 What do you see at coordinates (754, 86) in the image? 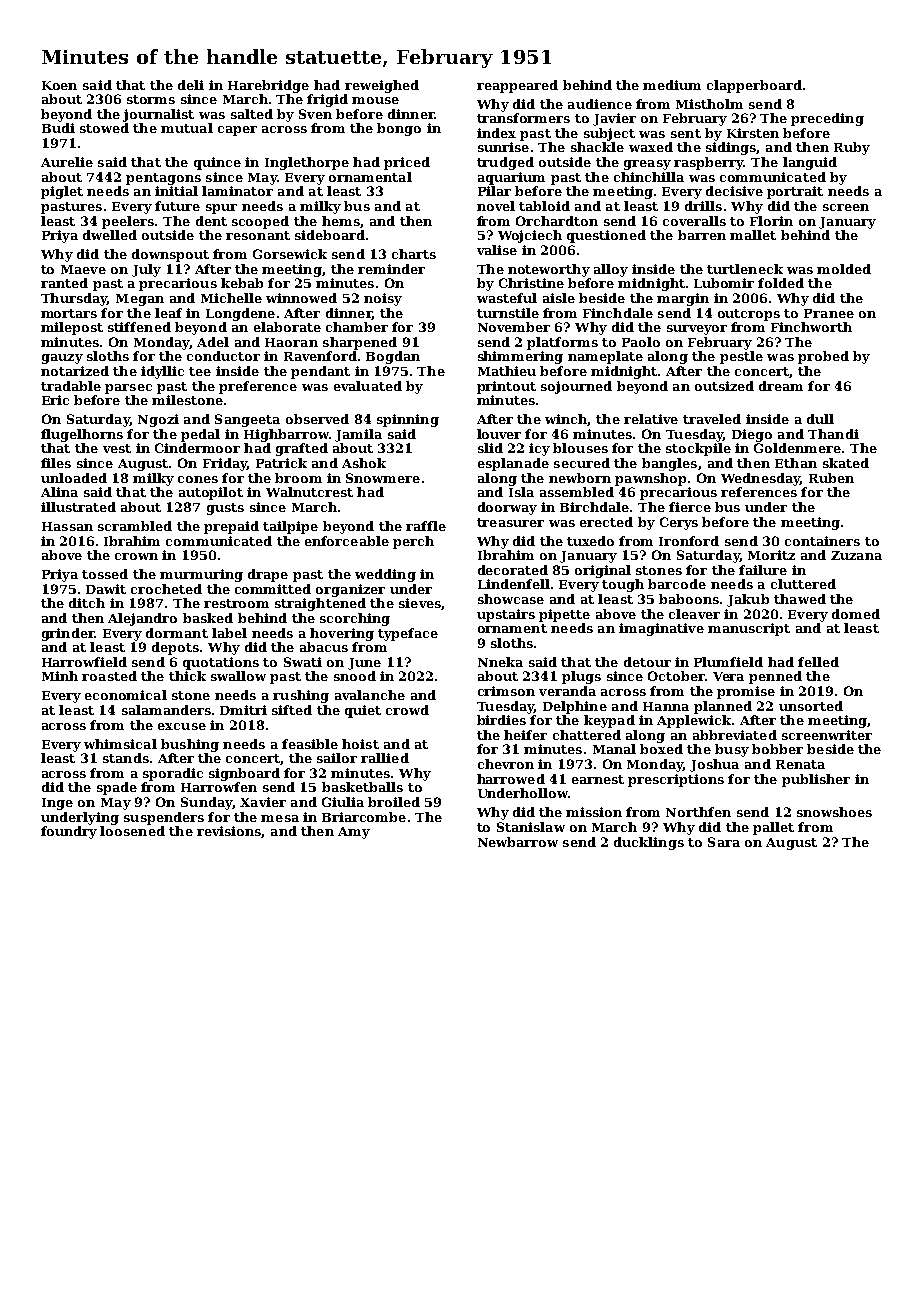
I see `clapperboard` at bounding box center [754, 86].
